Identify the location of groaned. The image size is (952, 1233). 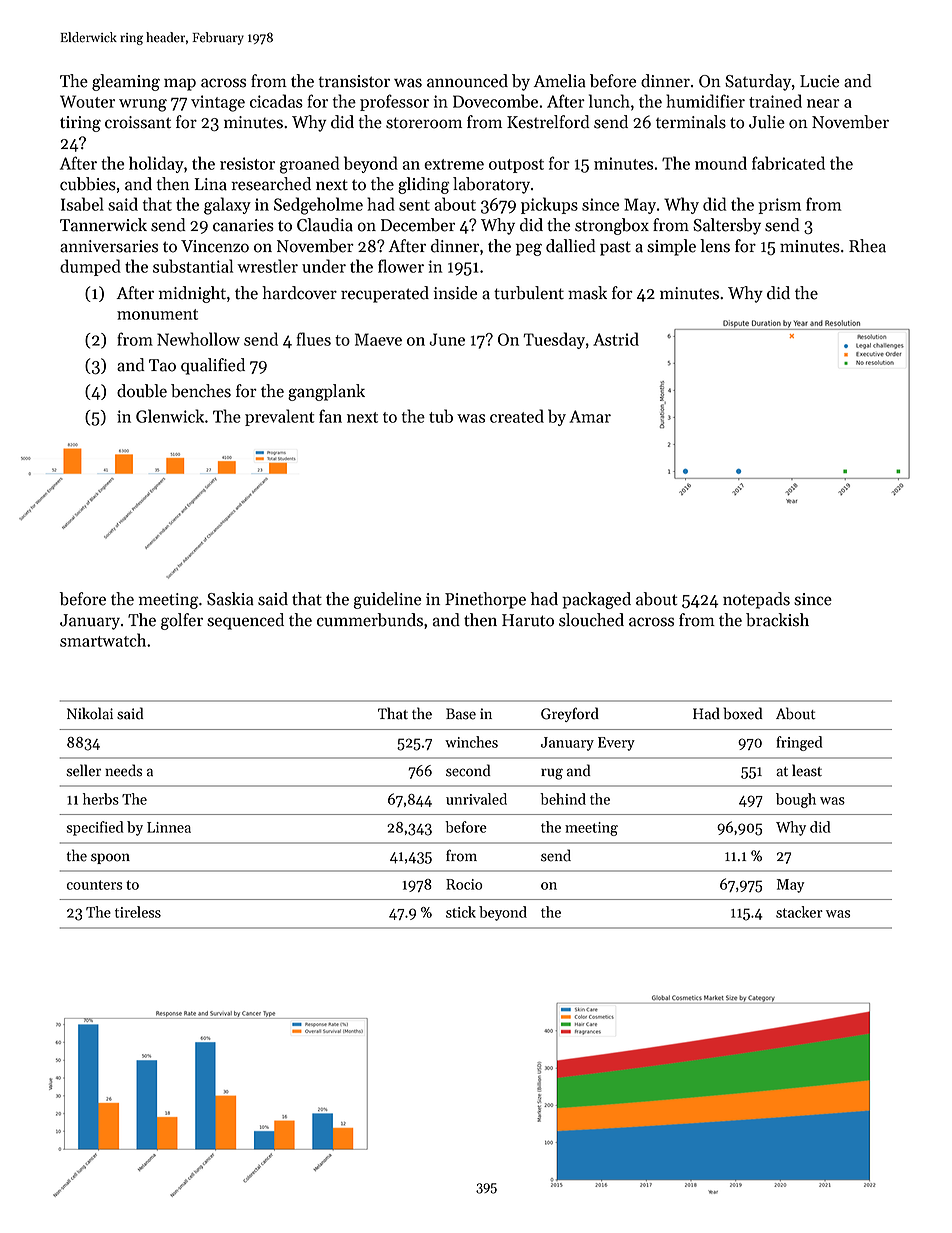
(309, 165).
